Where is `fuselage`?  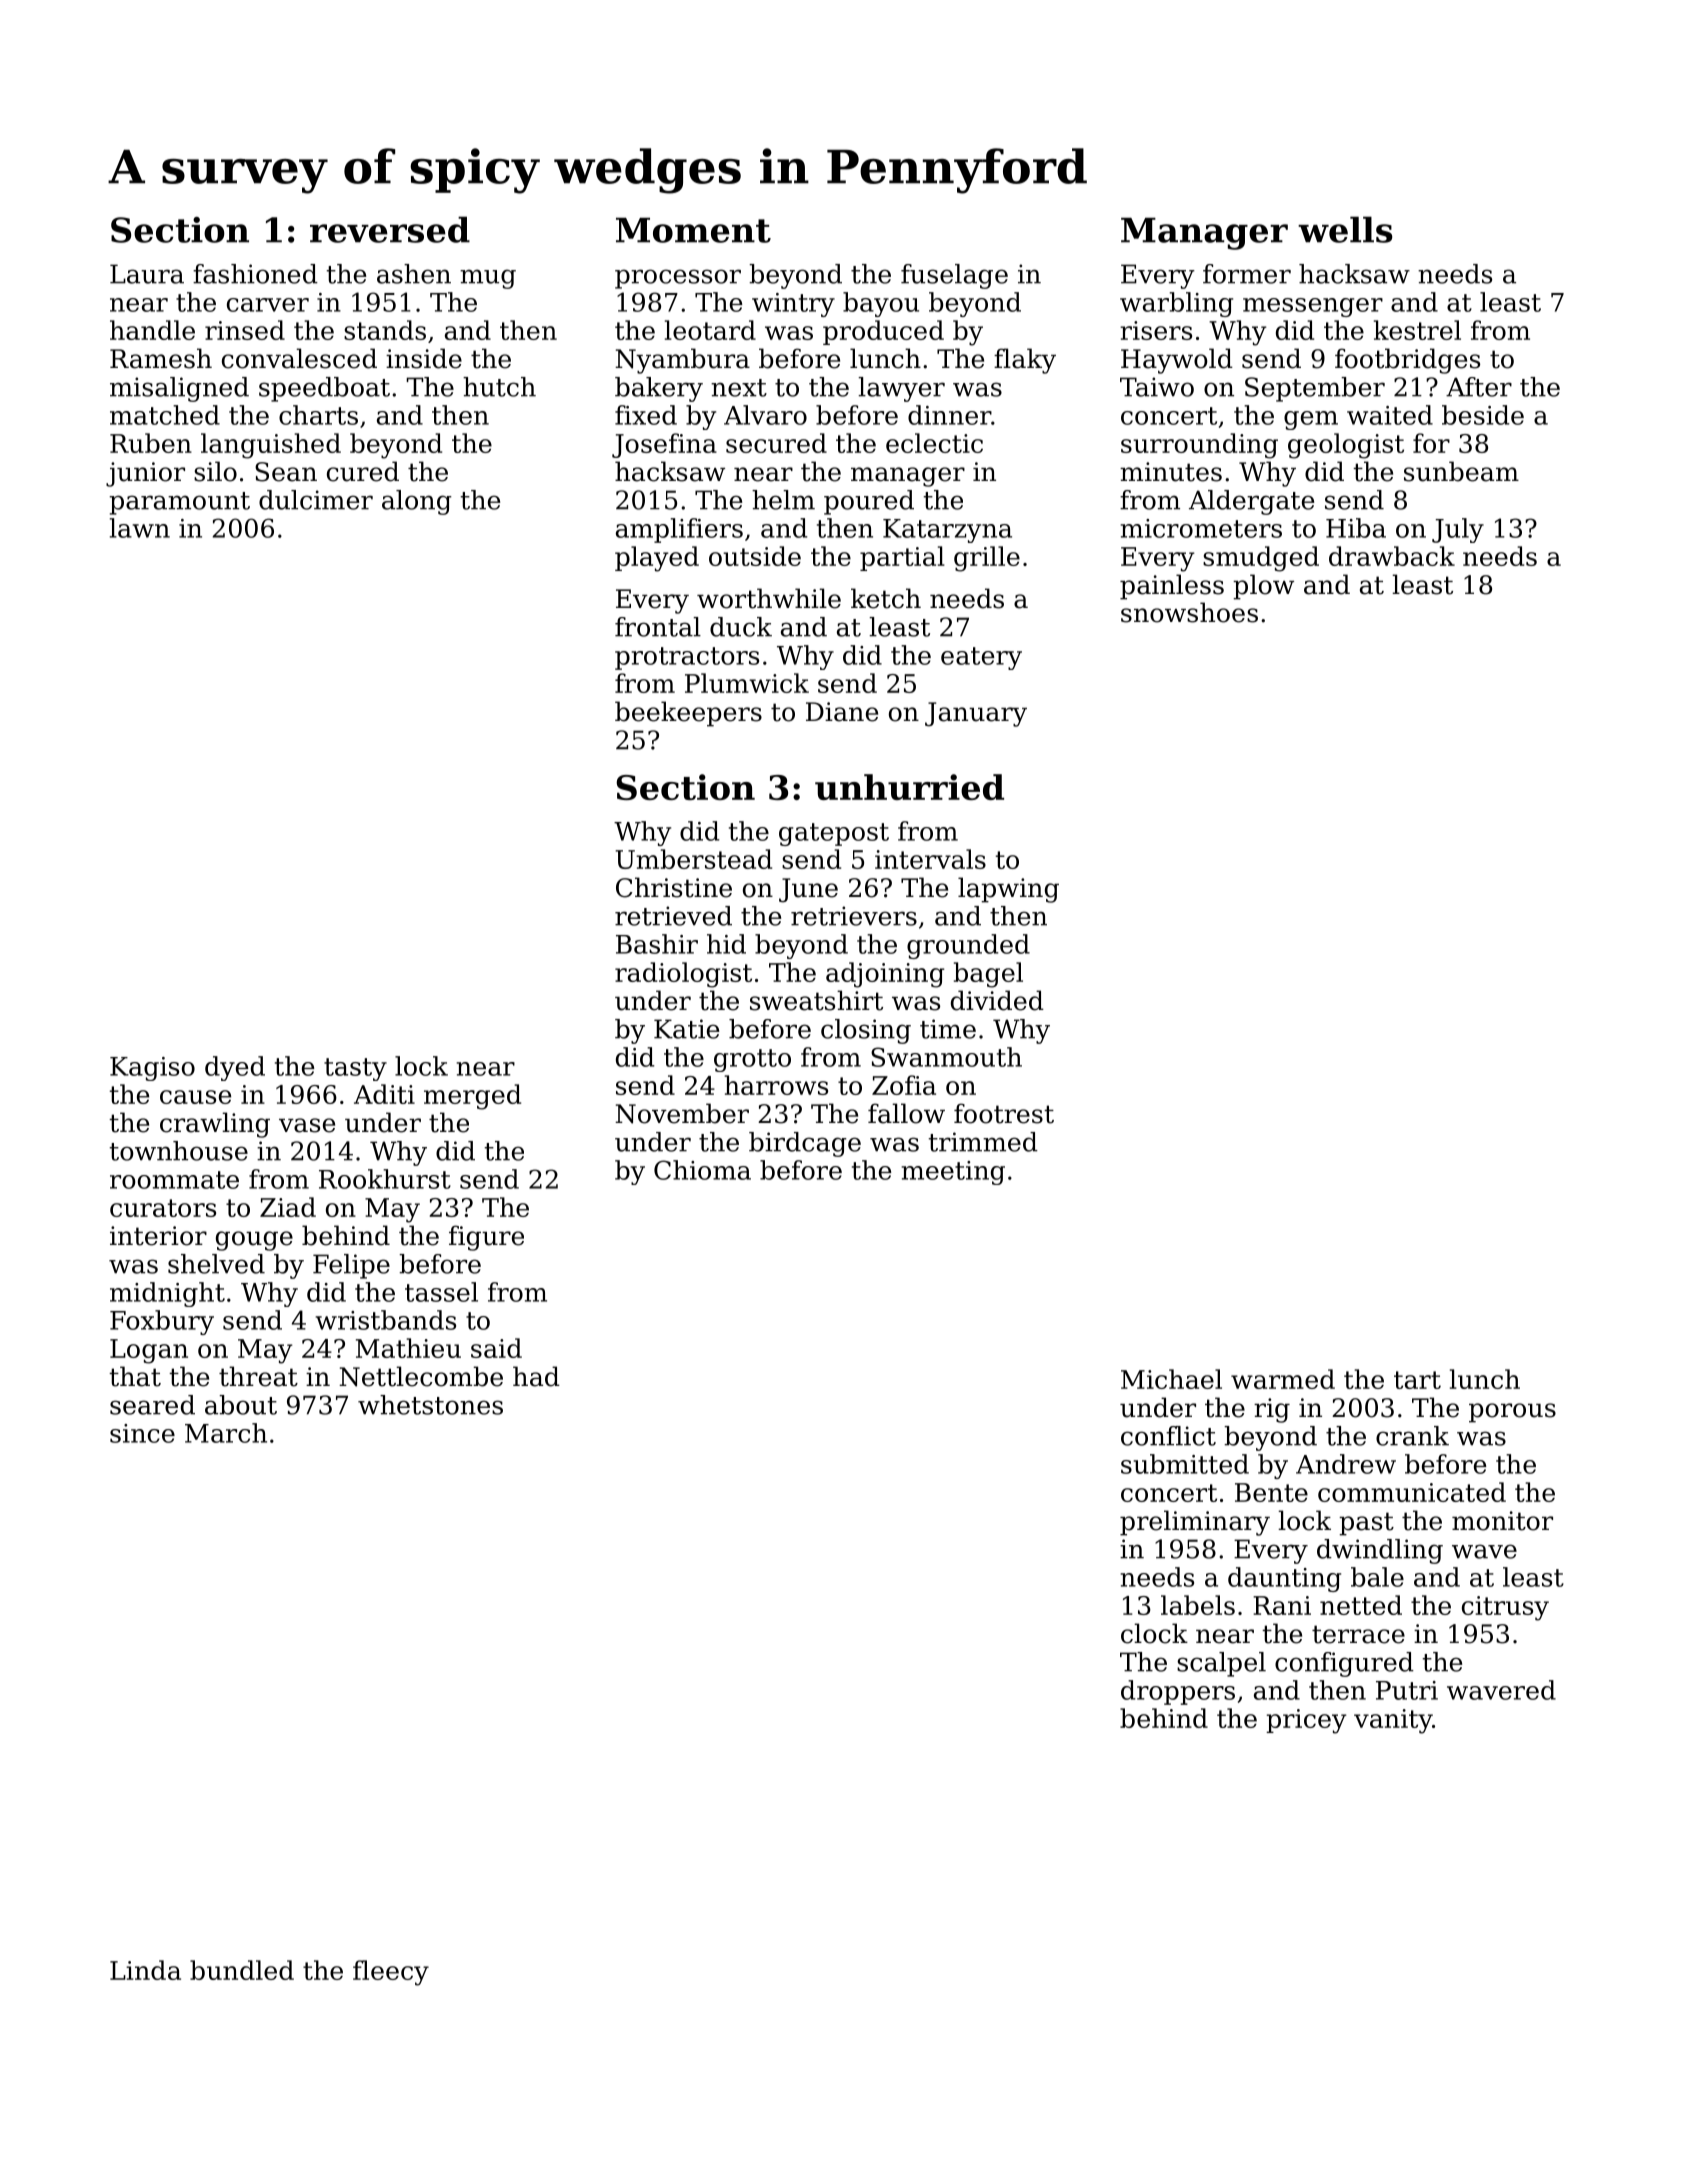 fuselage is located at coordinates (954, 276).
